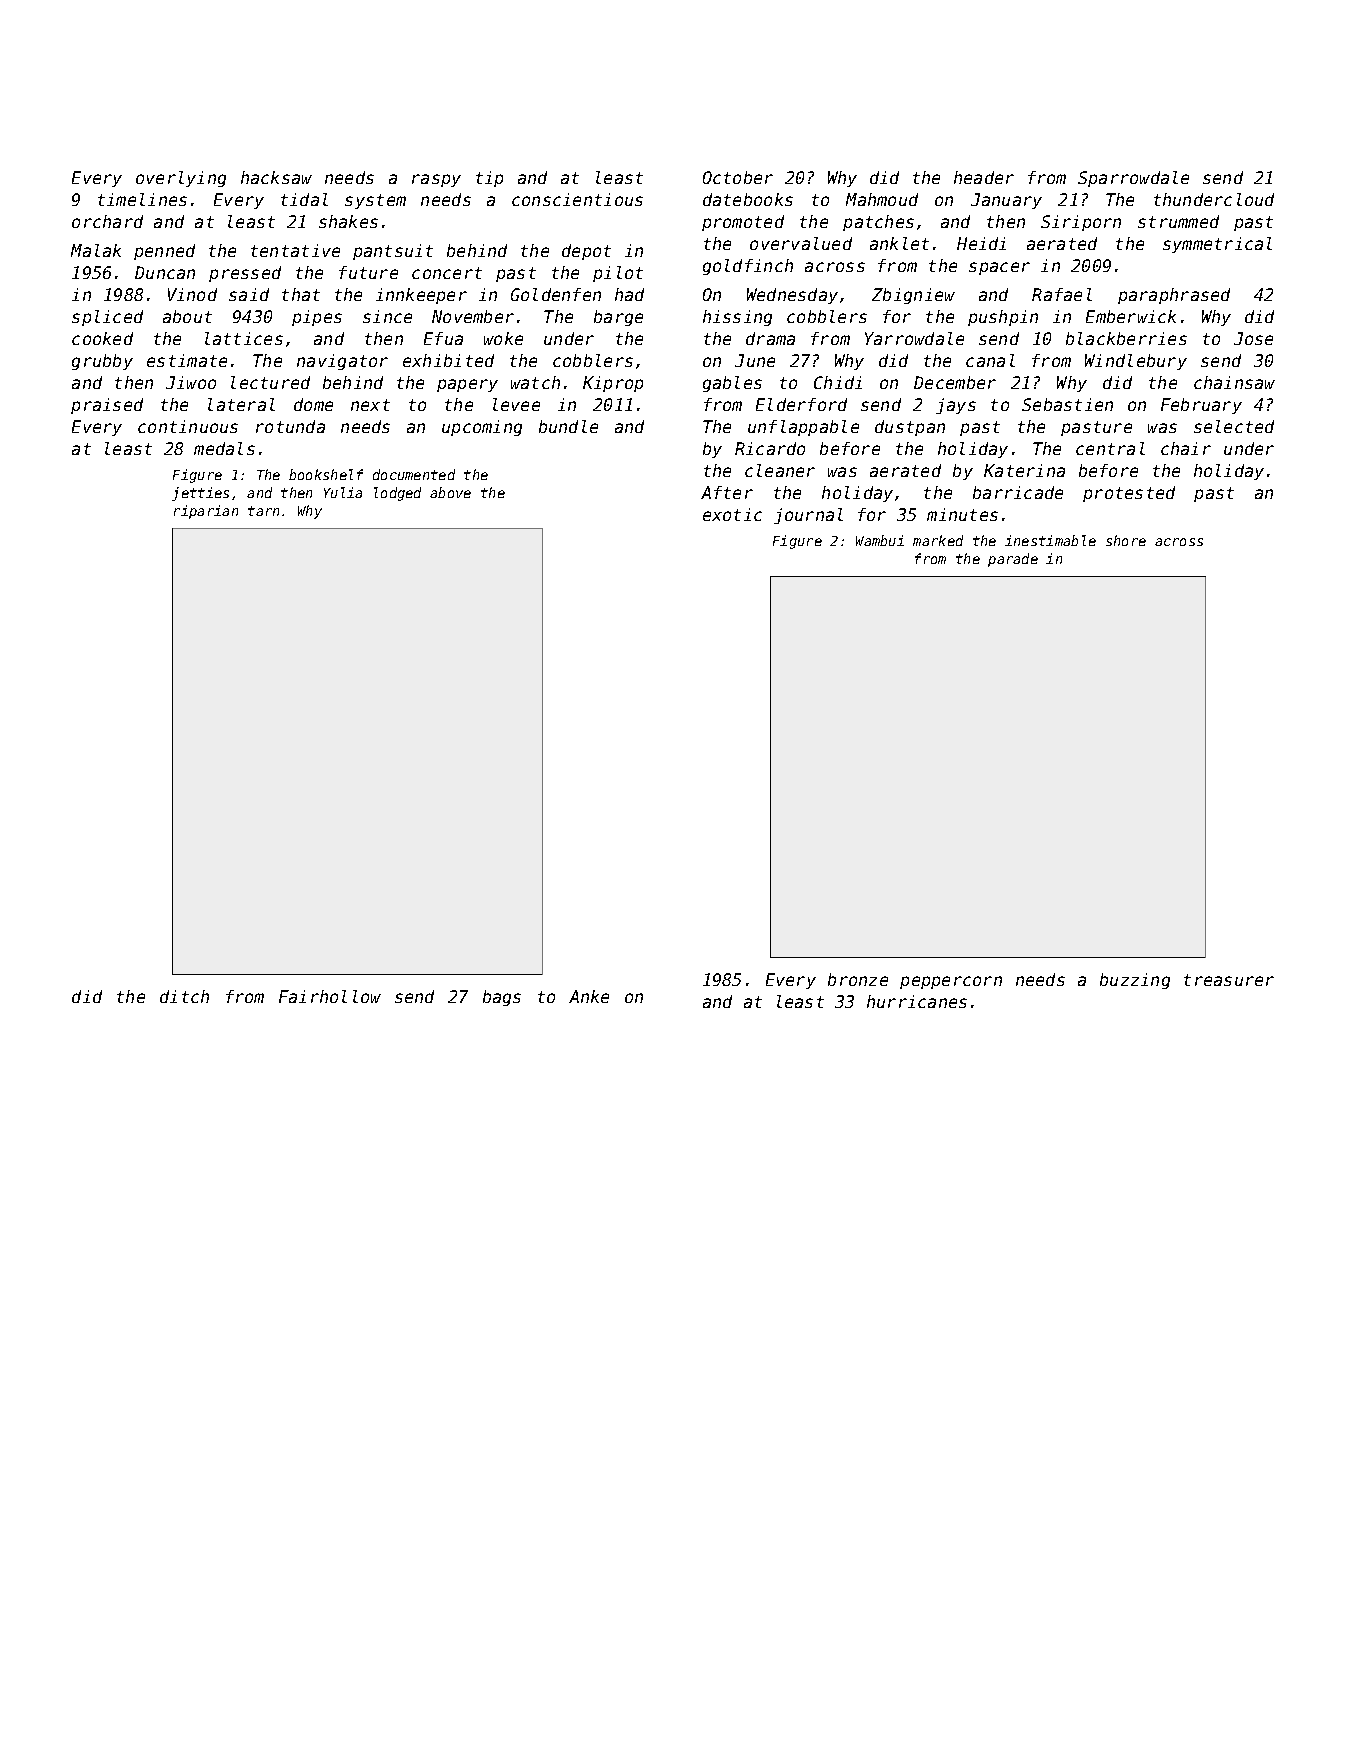 This document has height=1742, width=1346. What do you see at coordinates (102, 362) in the document?
I see `grubby` at bounding box center [102, 362].
